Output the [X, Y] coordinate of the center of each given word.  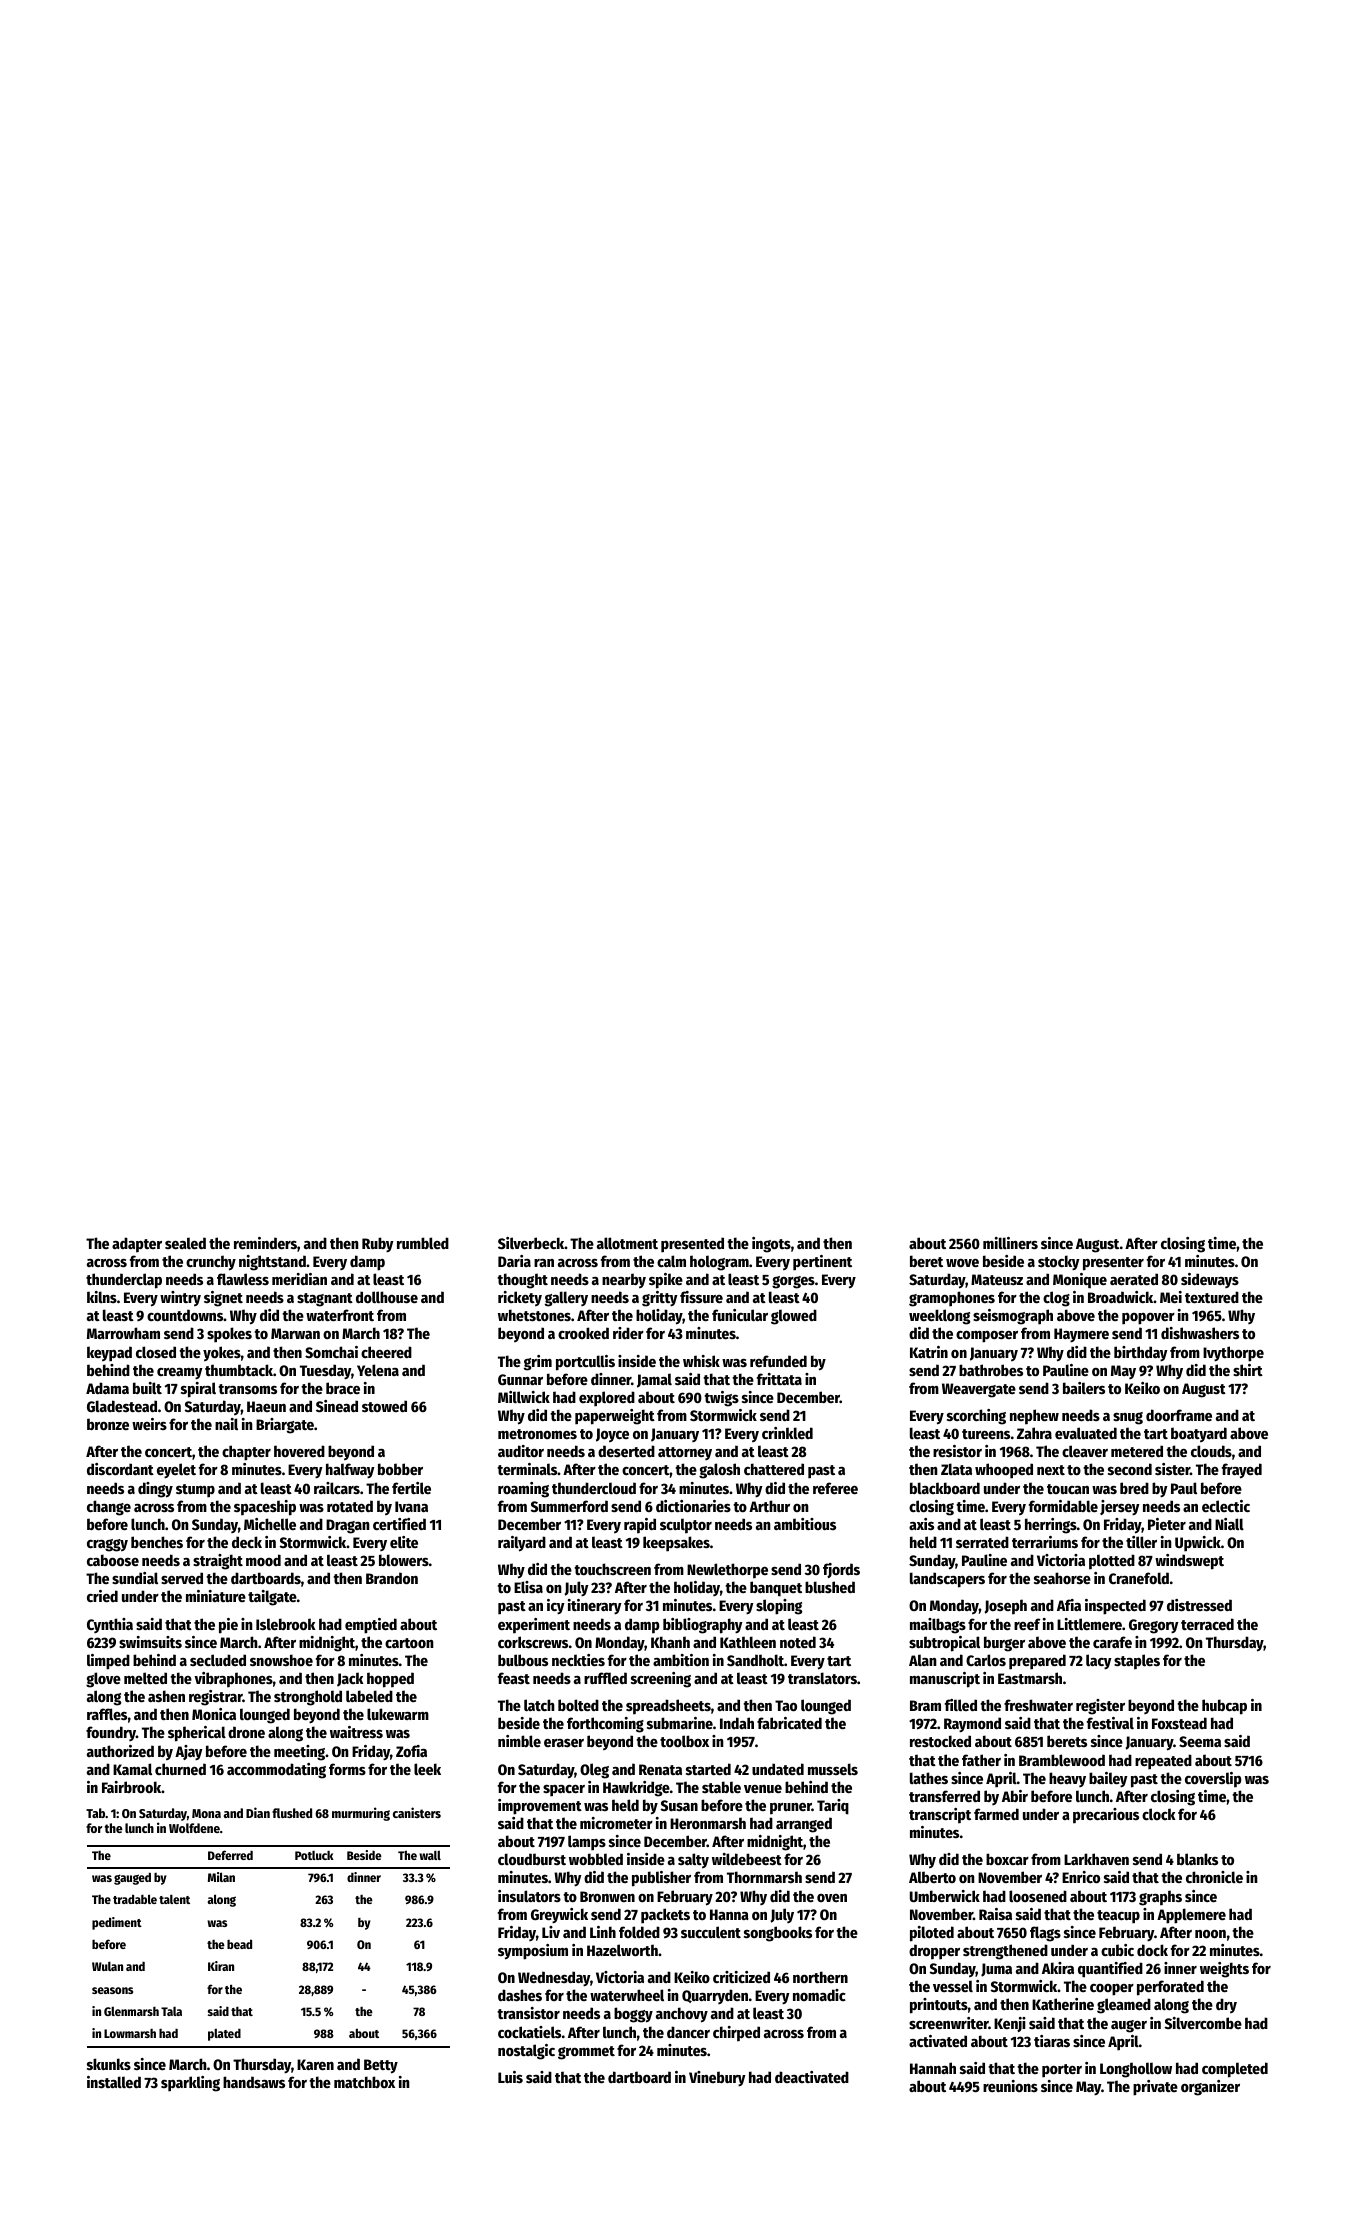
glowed [794, 1317]
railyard [522, 1544]
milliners [1010, 1243]
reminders [265, 1243]
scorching [976, 1417]
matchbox [364, 2082]
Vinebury [717, 2078]
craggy [107, 1545]
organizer [1210, 2088]
